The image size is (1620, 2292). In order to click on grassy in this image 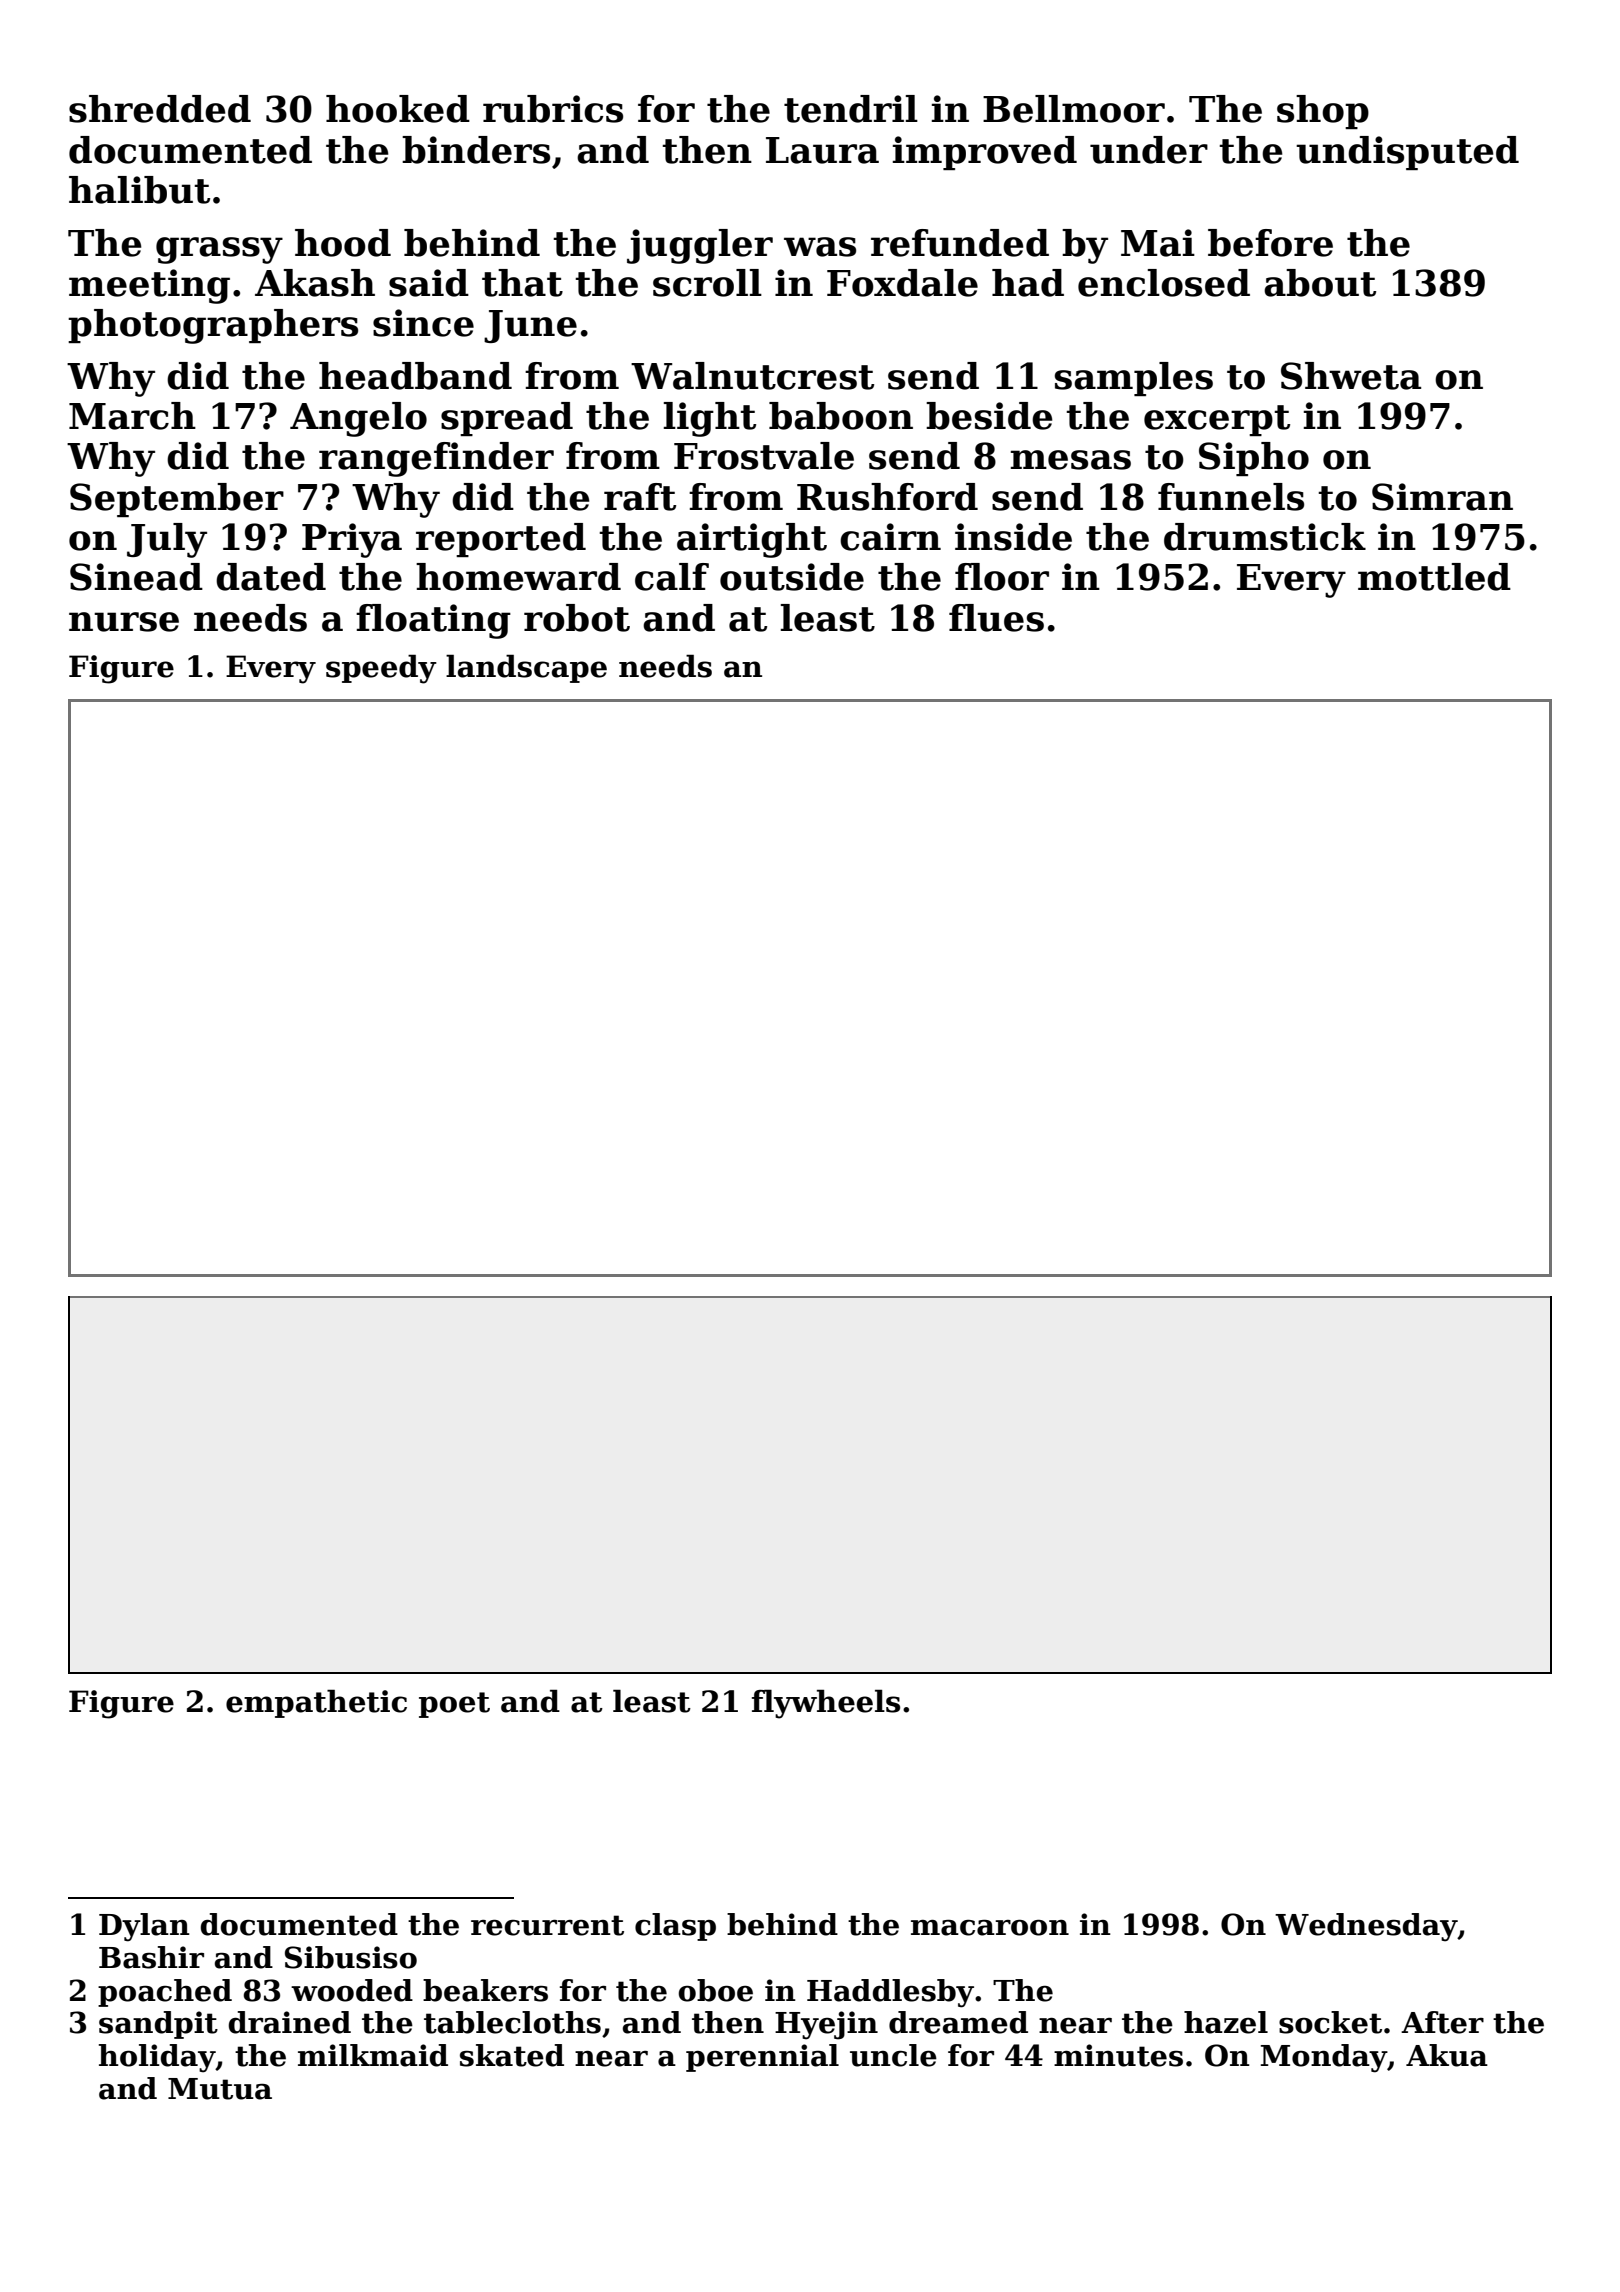, I will do `click(219, 250)`.
